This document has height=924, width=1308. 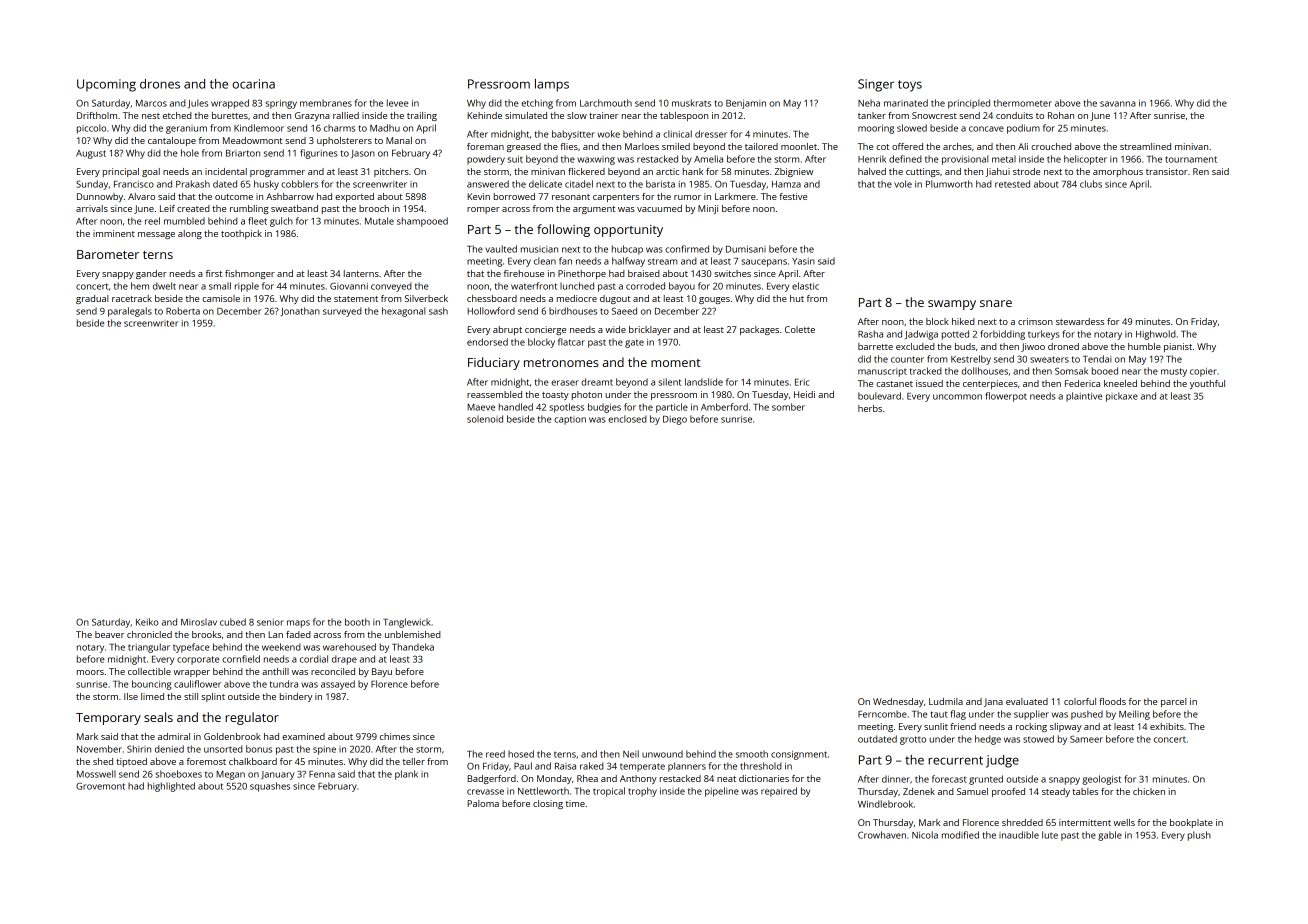 I want to click on Tendai, so click(x=1097, y=359).
